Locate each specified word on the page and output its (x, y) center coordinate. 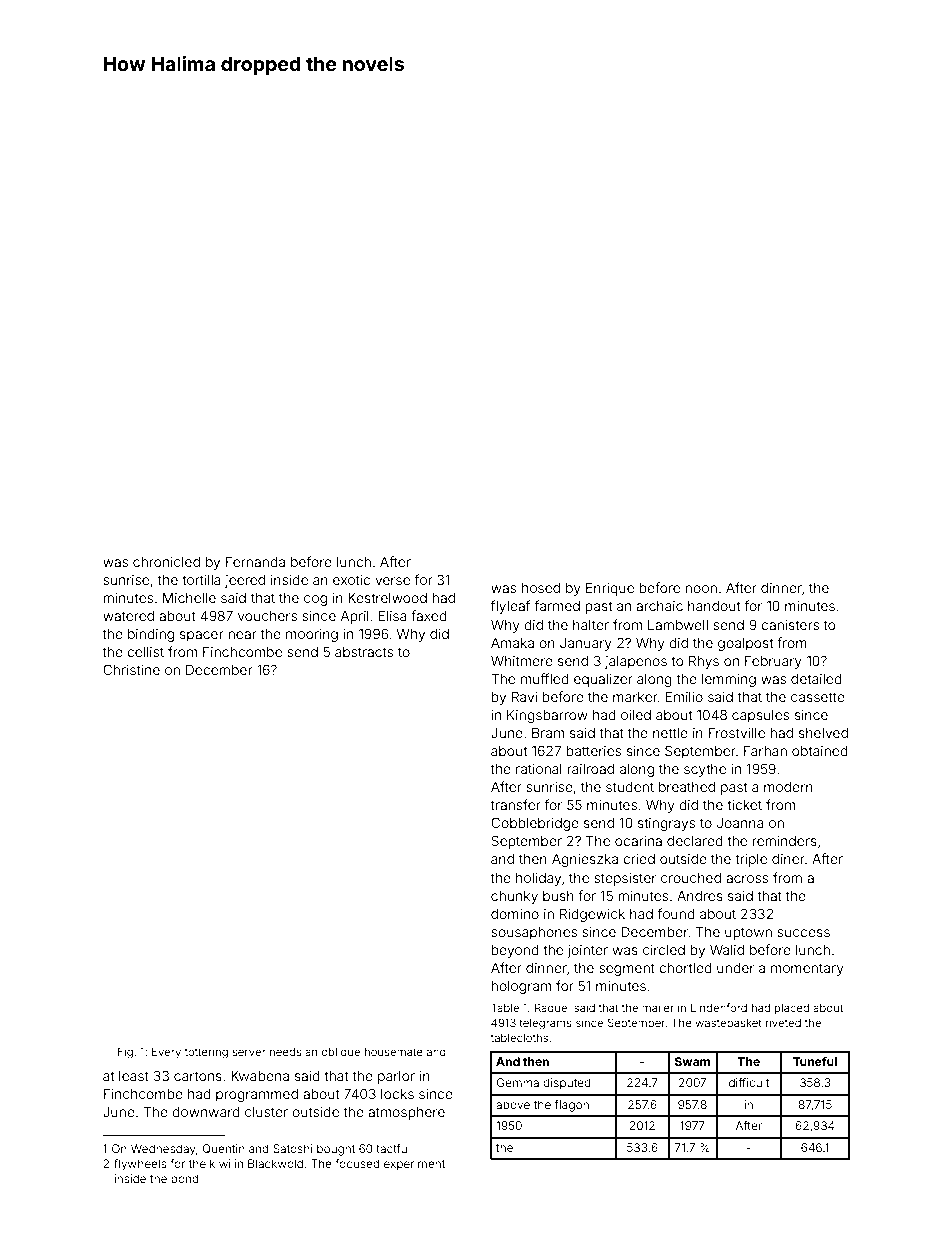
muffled (545, 678)
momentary (807, 969)
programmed (257, 1095)
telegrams (545, 1024)
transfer (516, 804)
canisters (790, 625)
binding (151, 635)
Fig (125, 1053)
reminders (784, 841)
